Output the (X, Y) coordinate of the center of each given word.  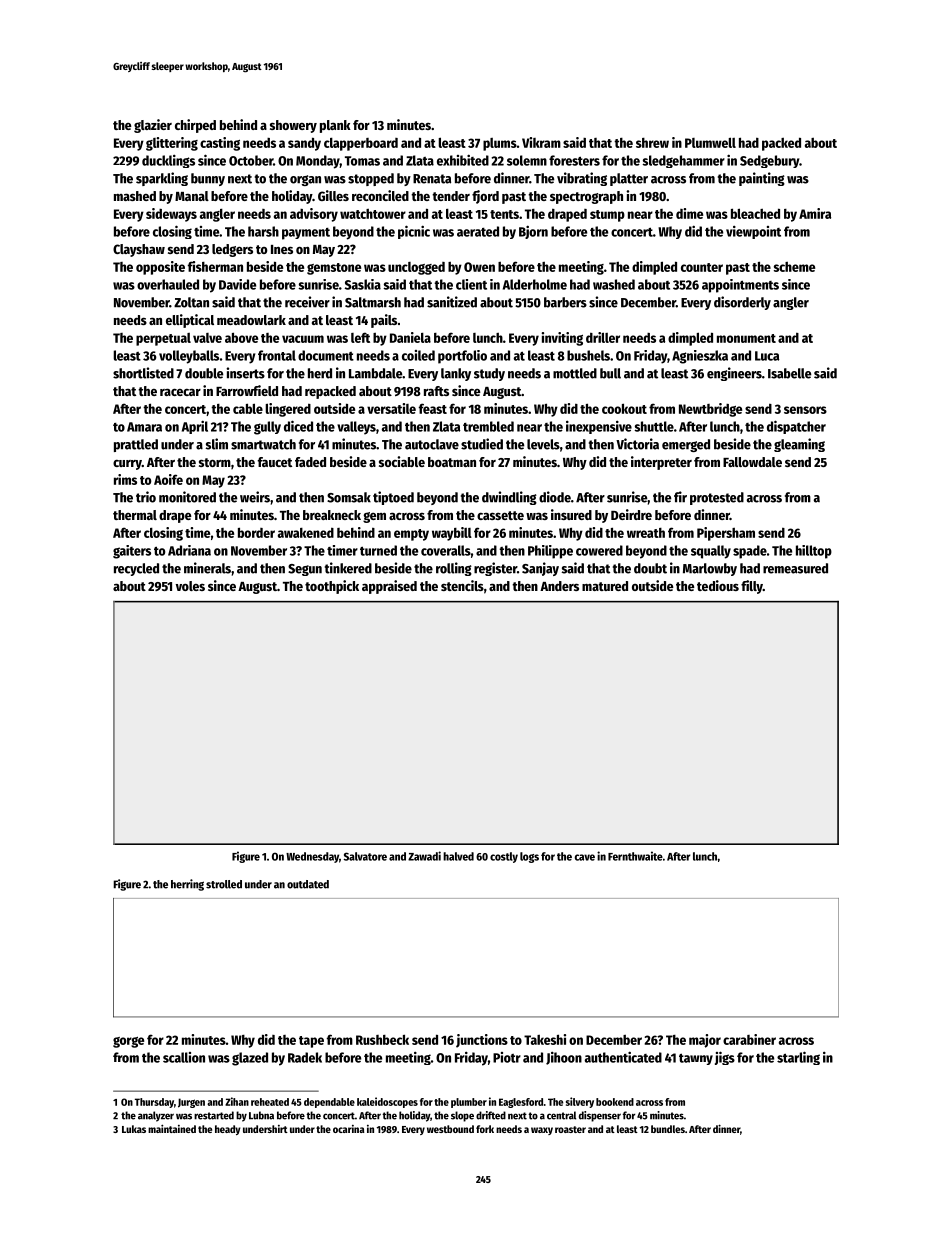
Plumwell (710, 142)
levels (543, 444)
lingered (288, 410)
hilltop (814, 552)
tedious (718, 585)
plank (335, 126)
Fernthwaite (635, 856)
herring (187, 885)
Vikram (541, 142)
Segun (305, 570)
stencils (462, 585)
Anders (559, 586)
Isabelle (789, 373)
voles (190, 586)
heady (228, 1130)
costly (504, 857)
